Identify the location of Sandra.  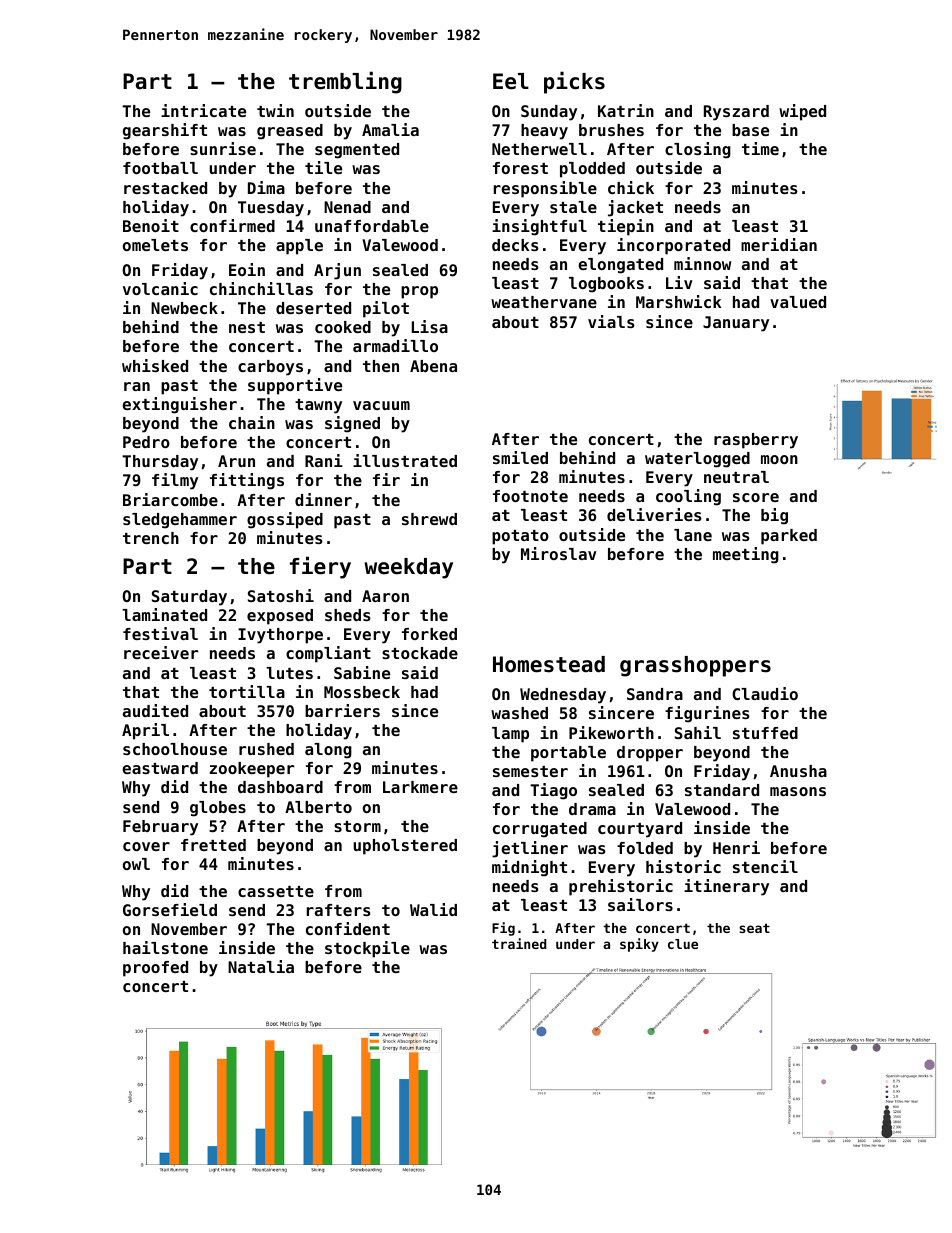
(655, 694).
